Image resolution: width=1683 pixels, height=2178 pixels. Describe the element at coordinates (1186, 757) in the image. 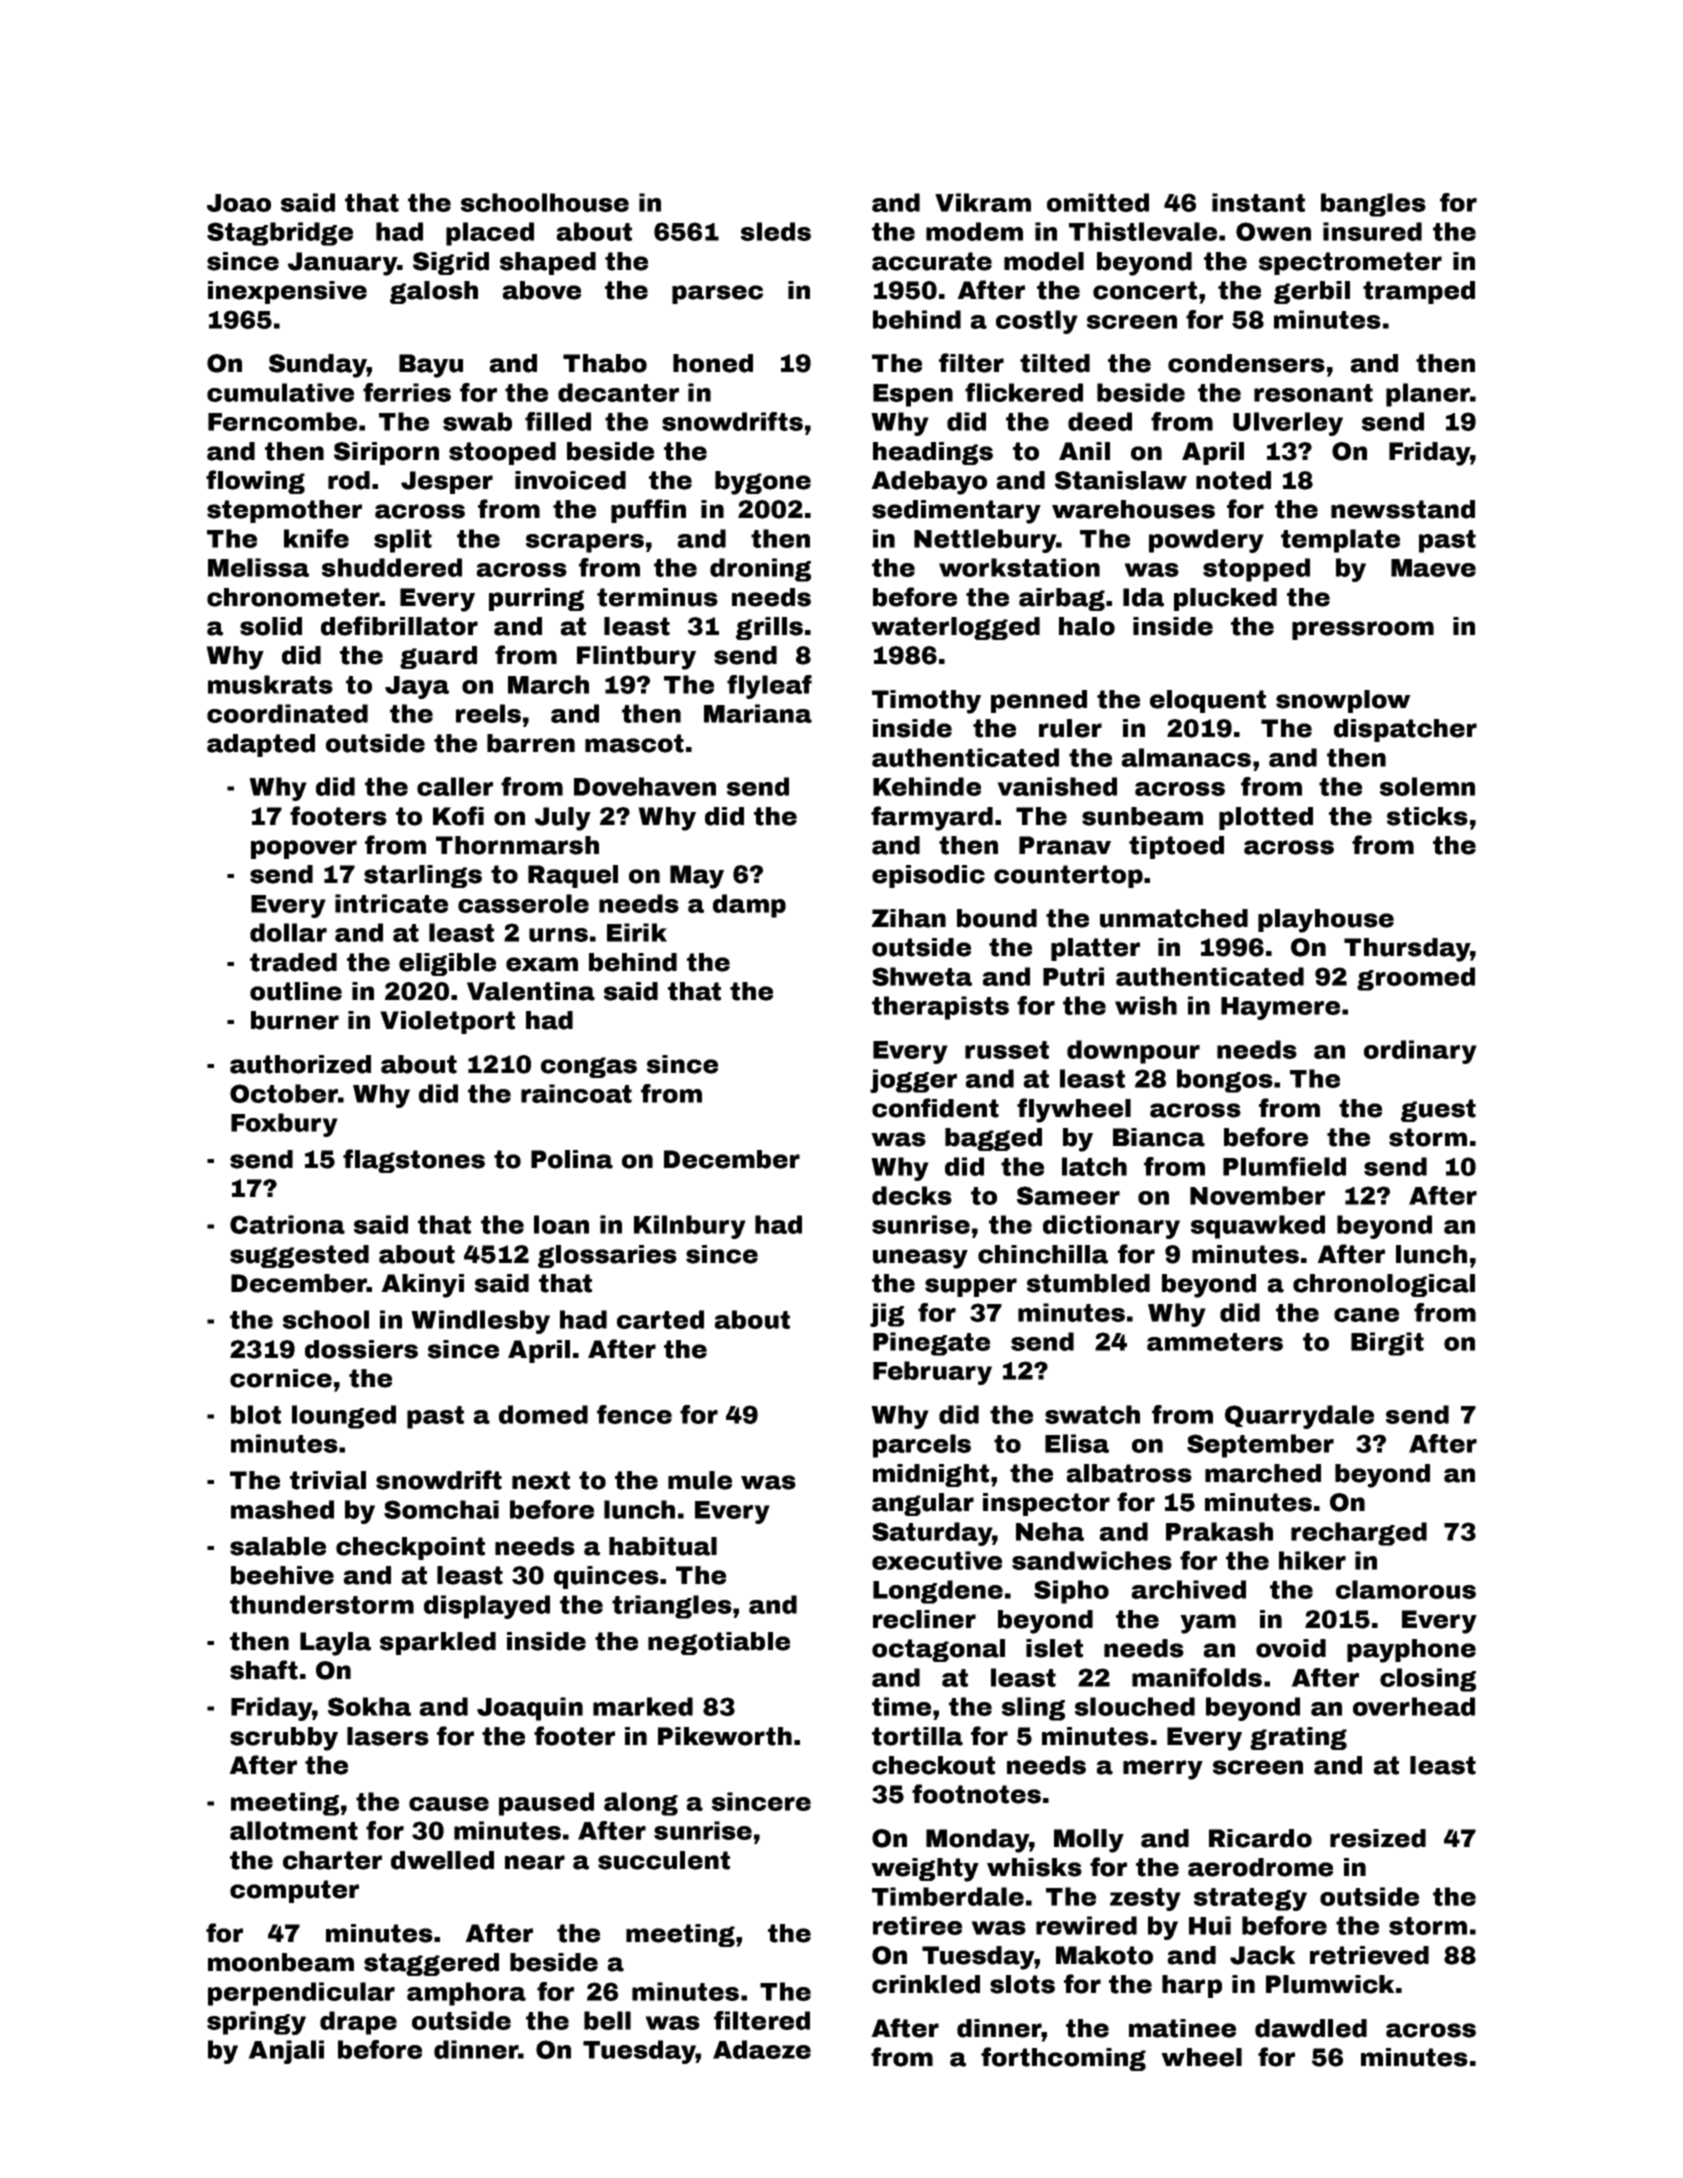

I see `almanacs` at that location.
